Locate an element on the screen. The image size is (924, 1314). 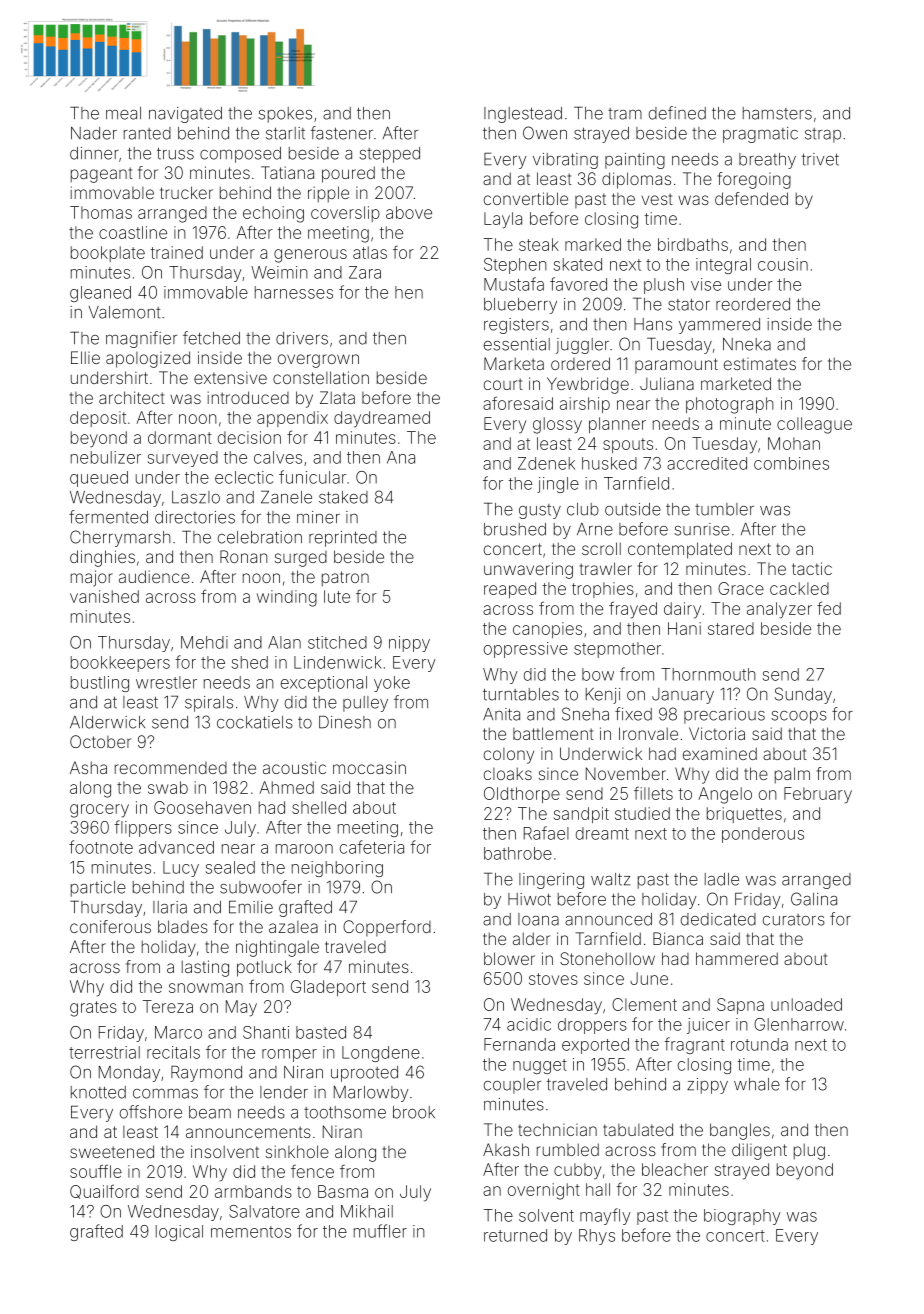
uprooted is located at coordinates (364, 1074).
